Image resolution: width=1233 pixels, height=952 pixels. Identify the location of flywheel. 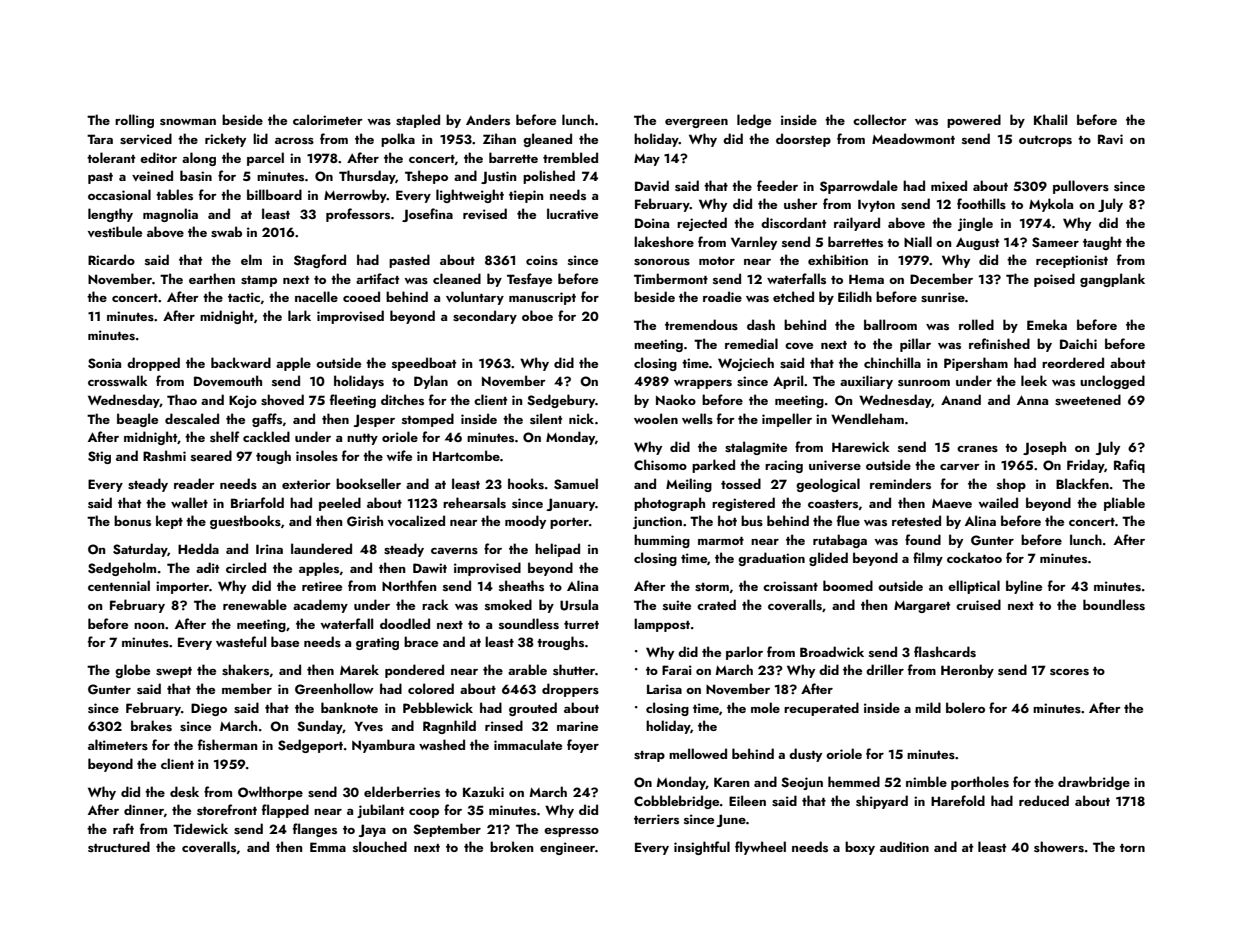
(760, 848).
